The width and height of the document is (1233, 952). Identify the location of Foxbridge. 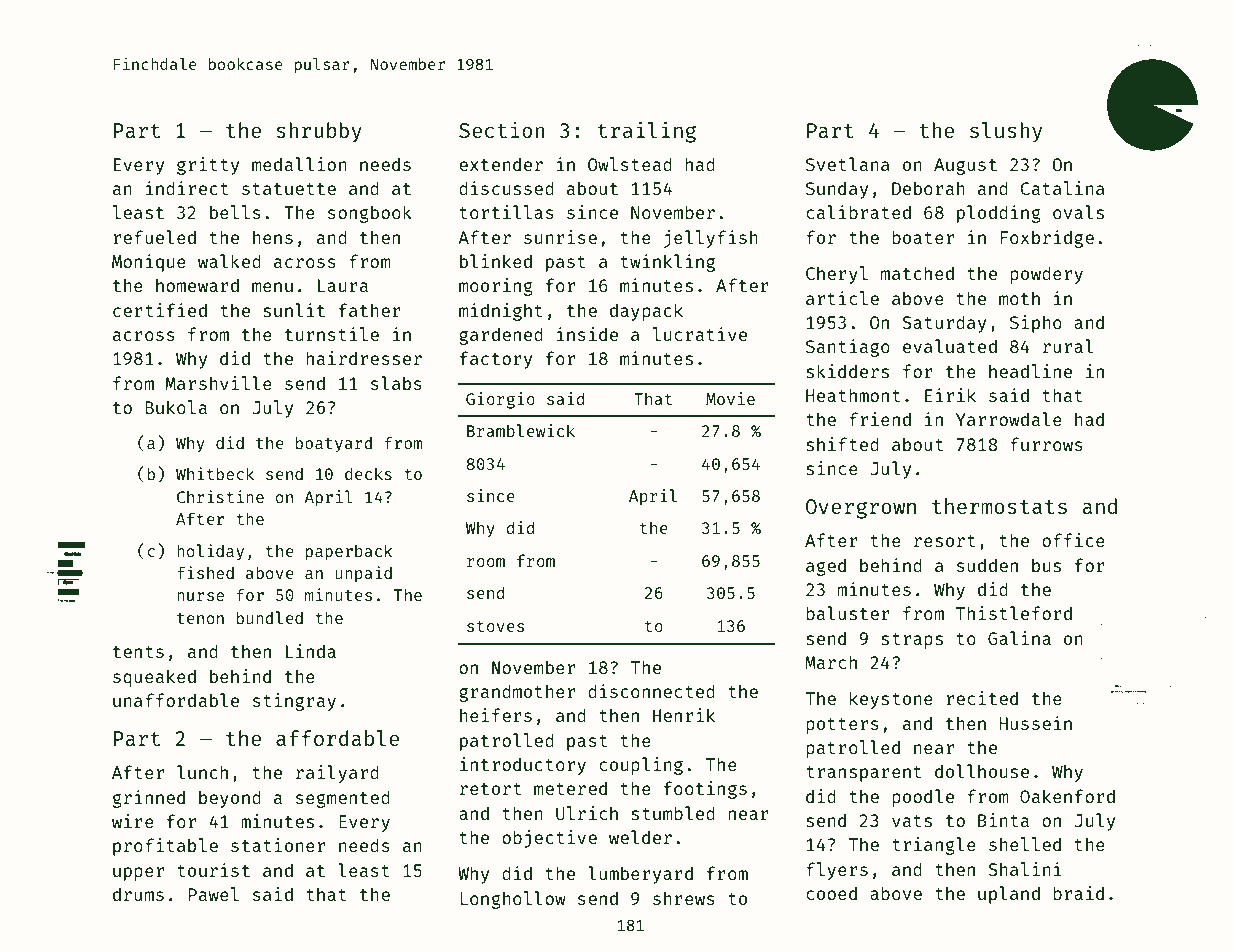
(1047, 239).
